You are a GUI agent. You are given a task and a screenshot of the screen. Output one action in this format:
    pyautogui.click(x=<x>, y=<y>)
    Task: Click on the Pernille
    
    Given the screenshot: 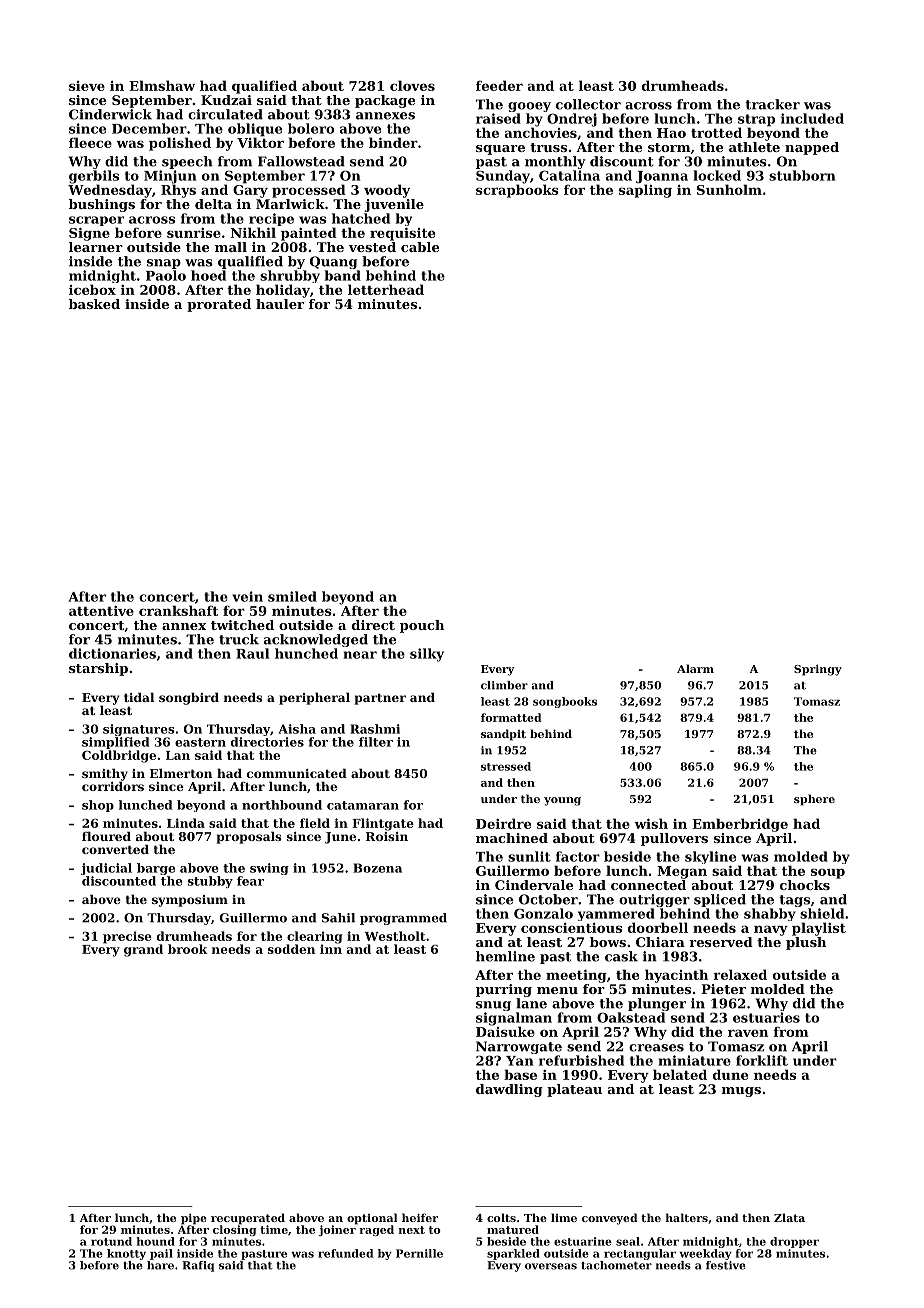 What is the action you would take?
    pyautogui.click(x=419, y=1253)
